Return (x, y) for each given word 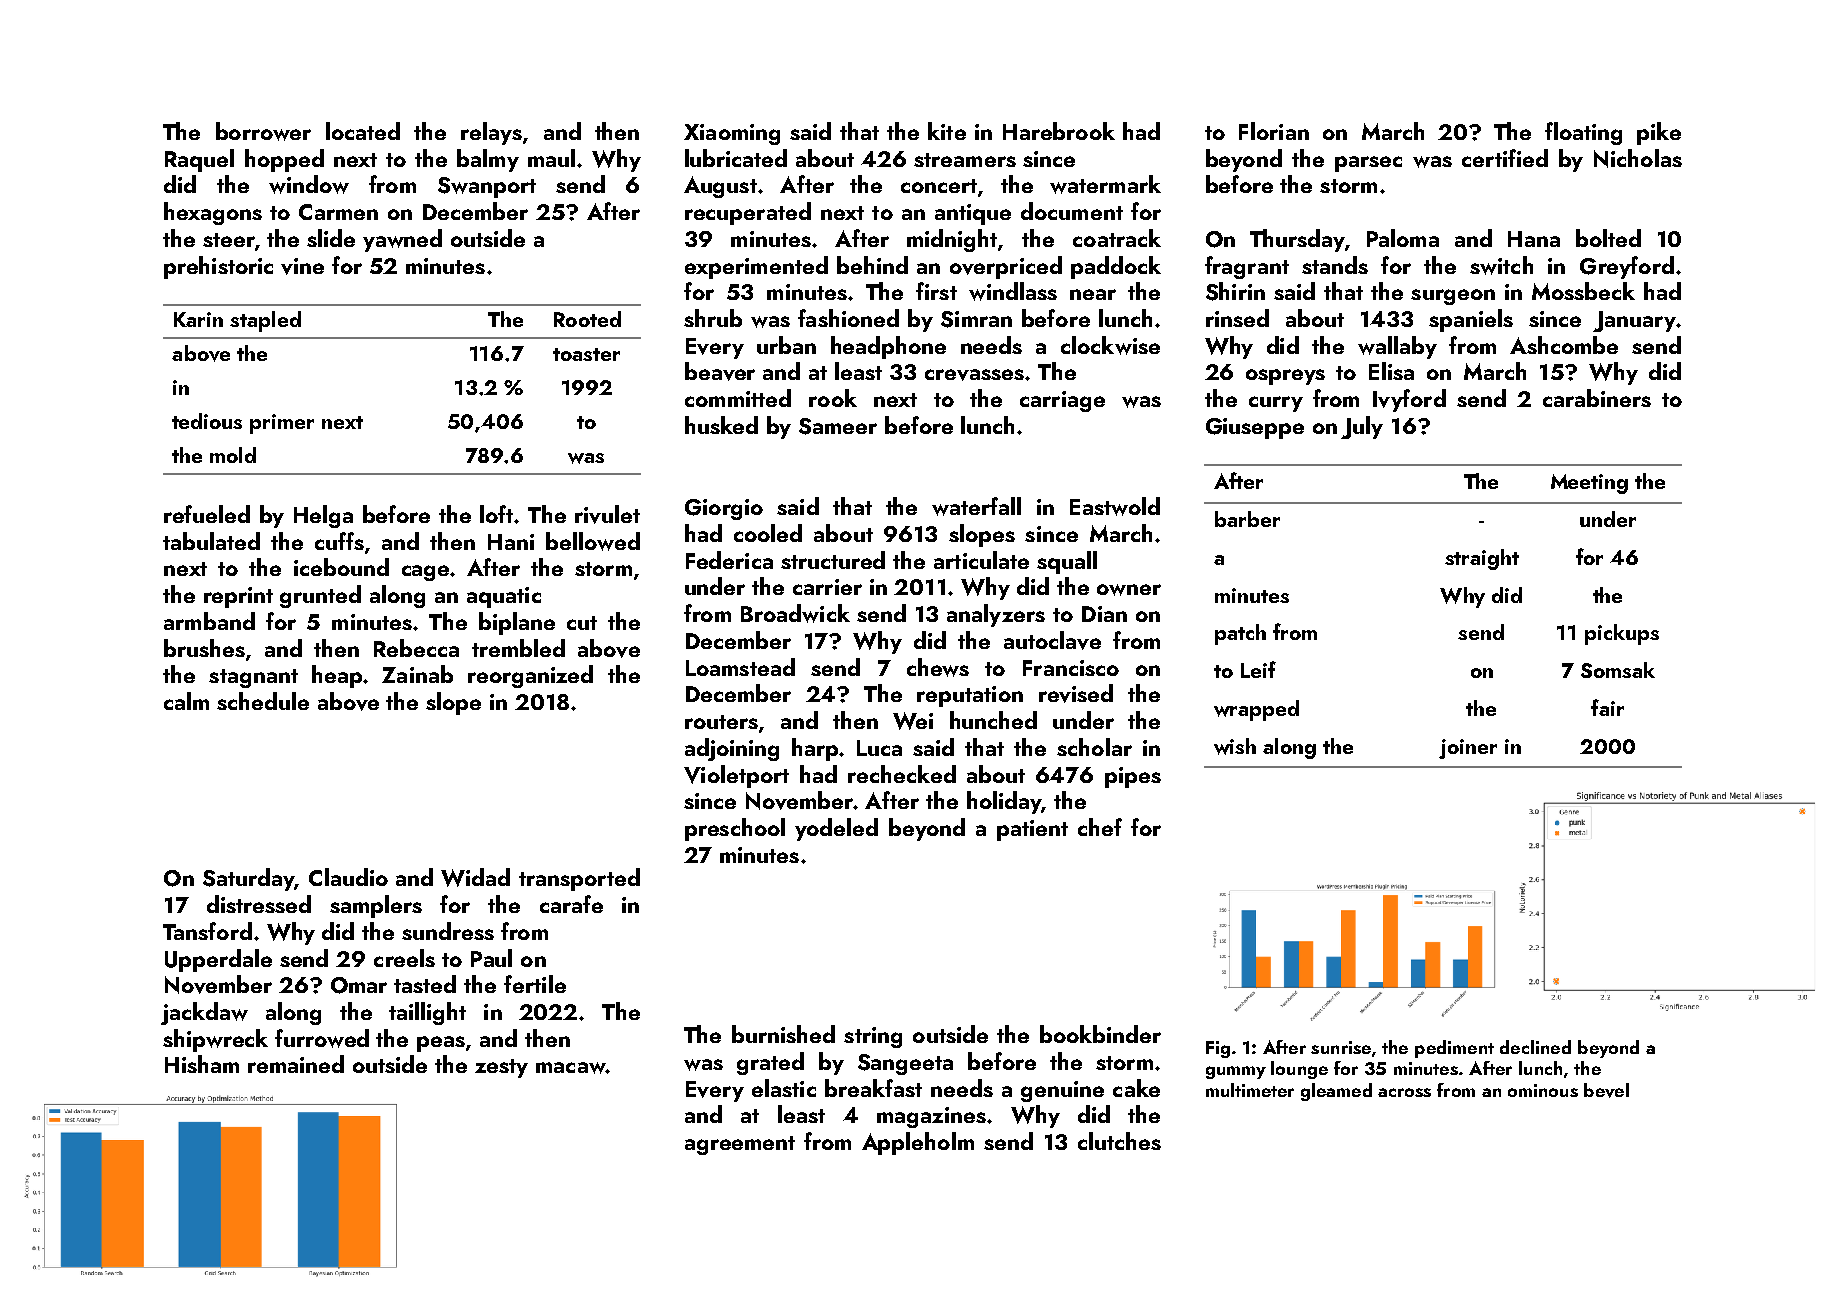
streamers (965, 160)
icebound (341, 567)
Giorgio (724, 509)
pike (1659, 133)
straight (1482, 559)
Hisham (202, 1064)
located (363, 131)
